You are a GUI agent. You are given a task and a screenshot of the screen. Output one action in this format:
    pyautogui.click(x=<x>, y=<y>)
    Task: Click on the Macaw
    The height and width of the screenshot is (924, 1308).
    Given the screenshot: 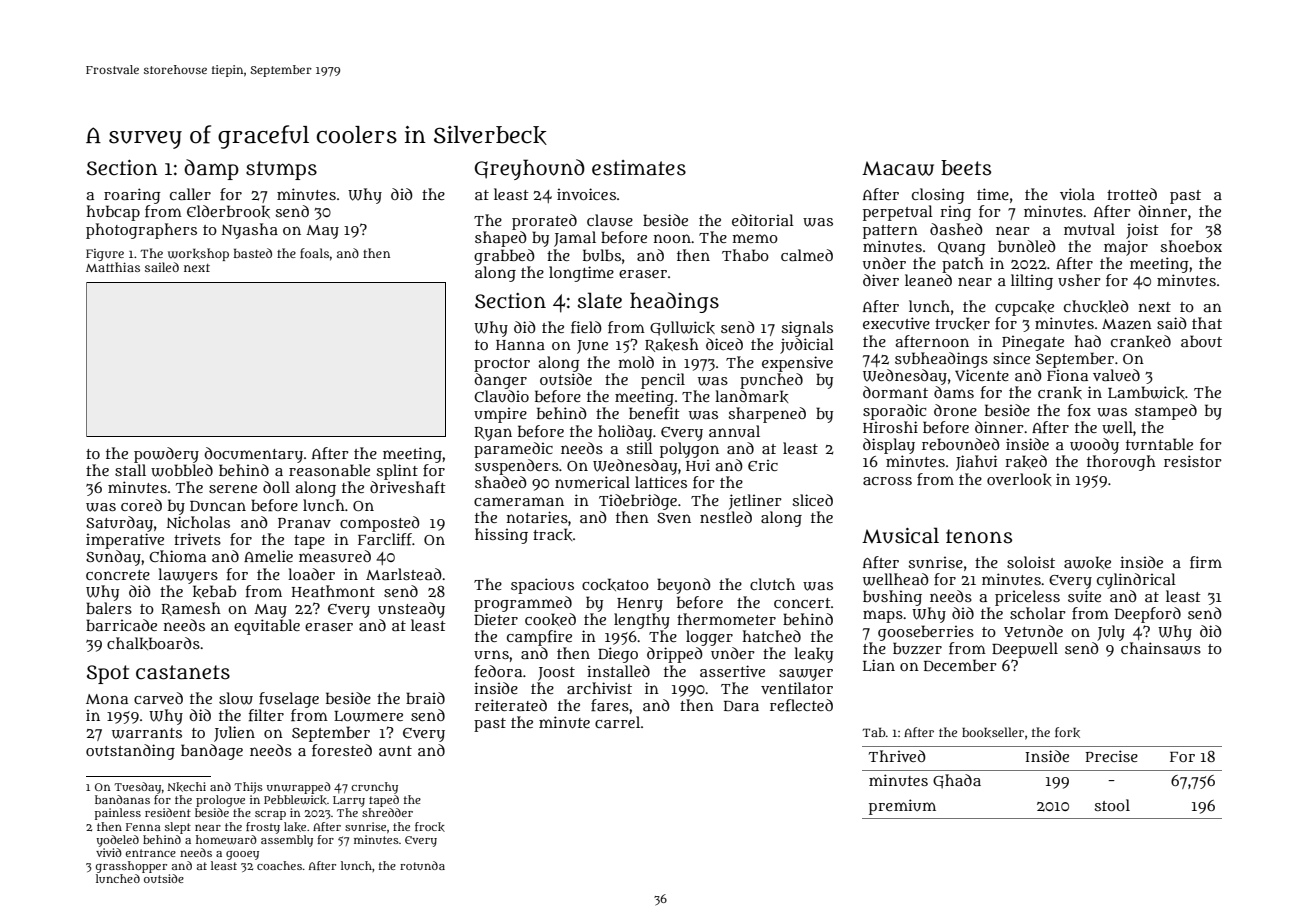 What is the action you would take?
    pyautogui.click(x=898, y=168)
